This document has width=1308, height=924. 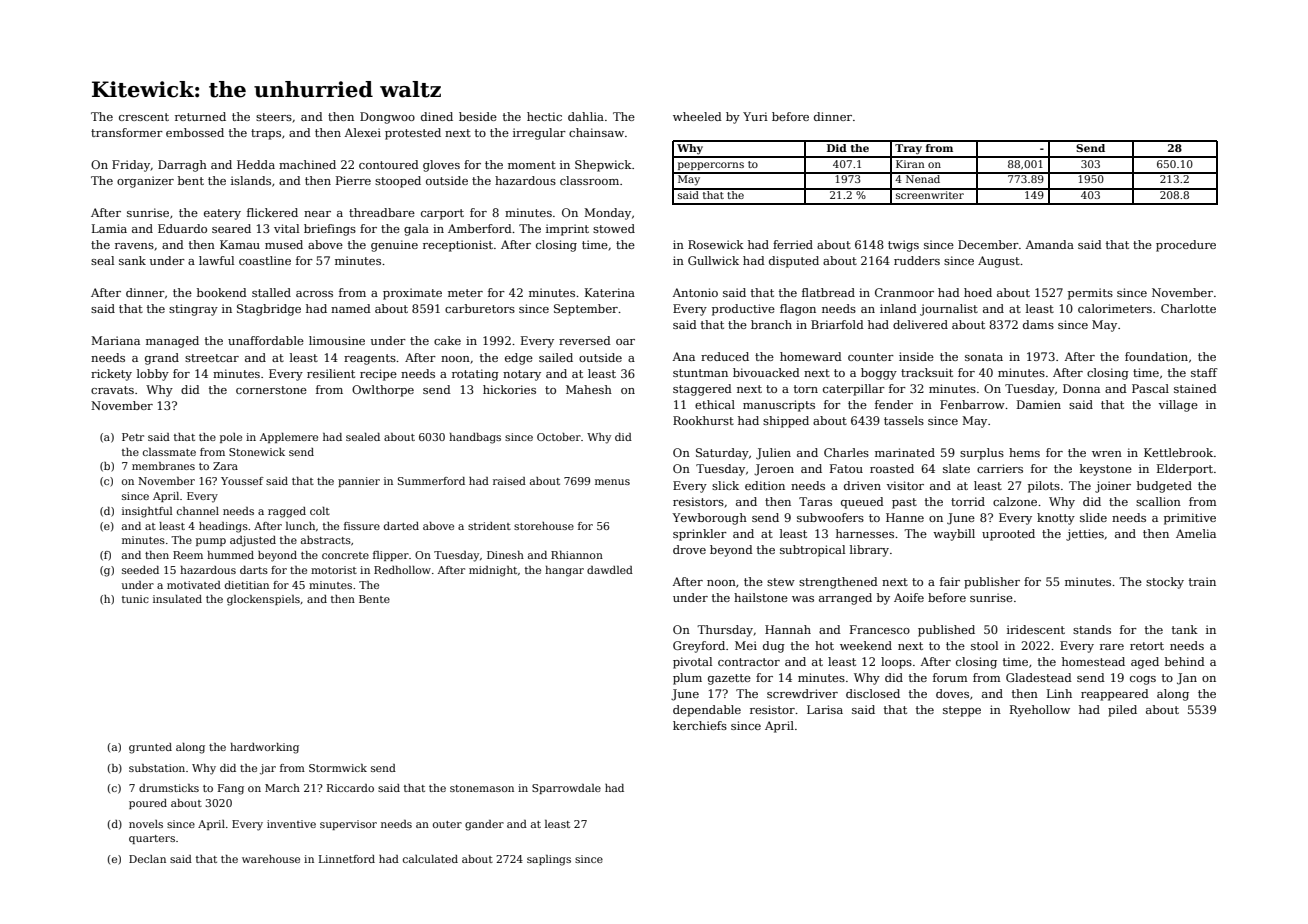 I want to click on publisher, so click(x=992, y=583).
